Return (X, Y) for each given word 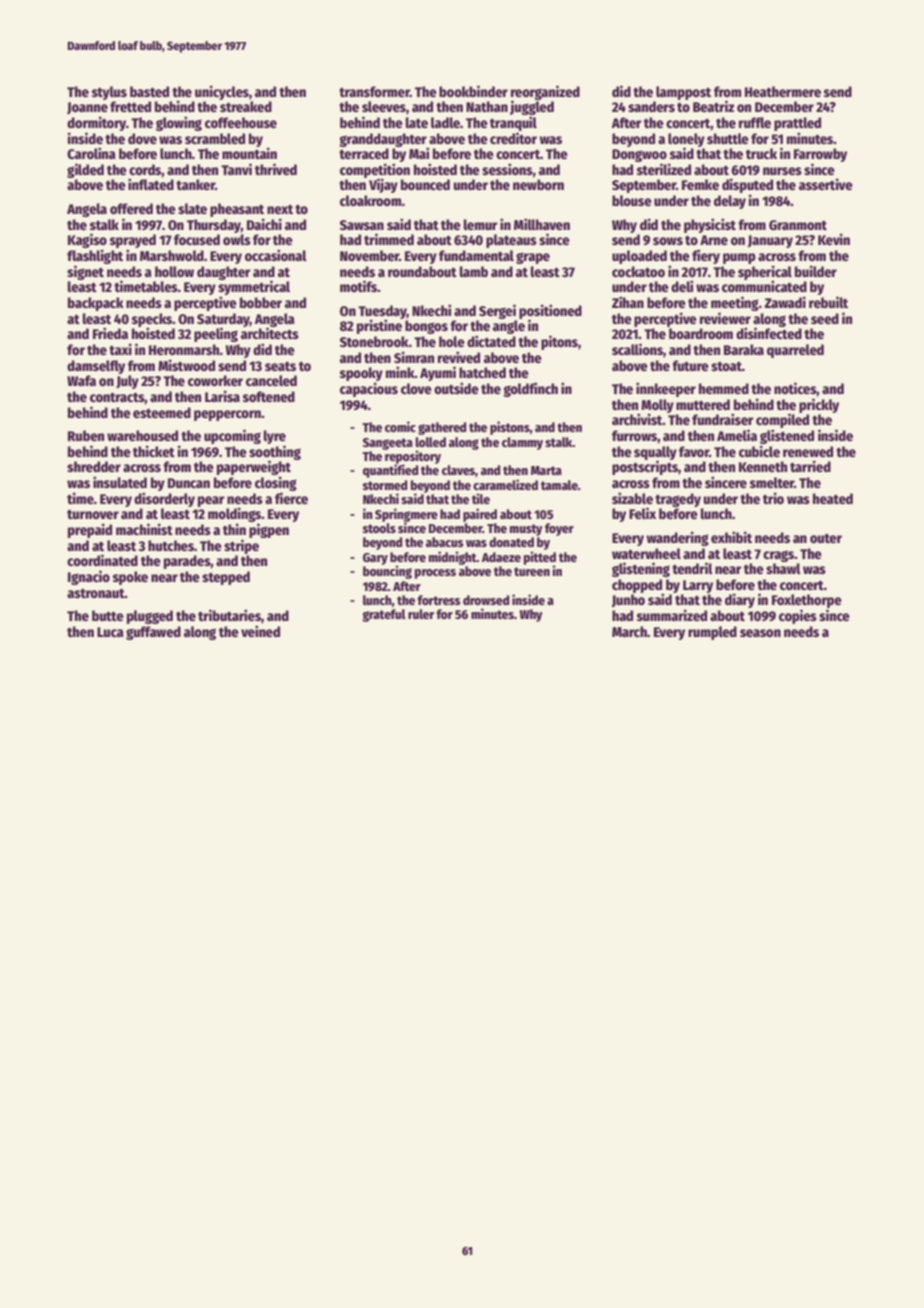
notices (795, 388)
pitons (559, 342)
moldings (235, 514)
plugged (150, 617)
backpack (96, 304)
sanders (651, 106)
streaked (246, 106)
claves (458, 470)
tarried (810, 466)
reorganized (545, 92)
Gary (375, 559)
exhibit (731, 537)
